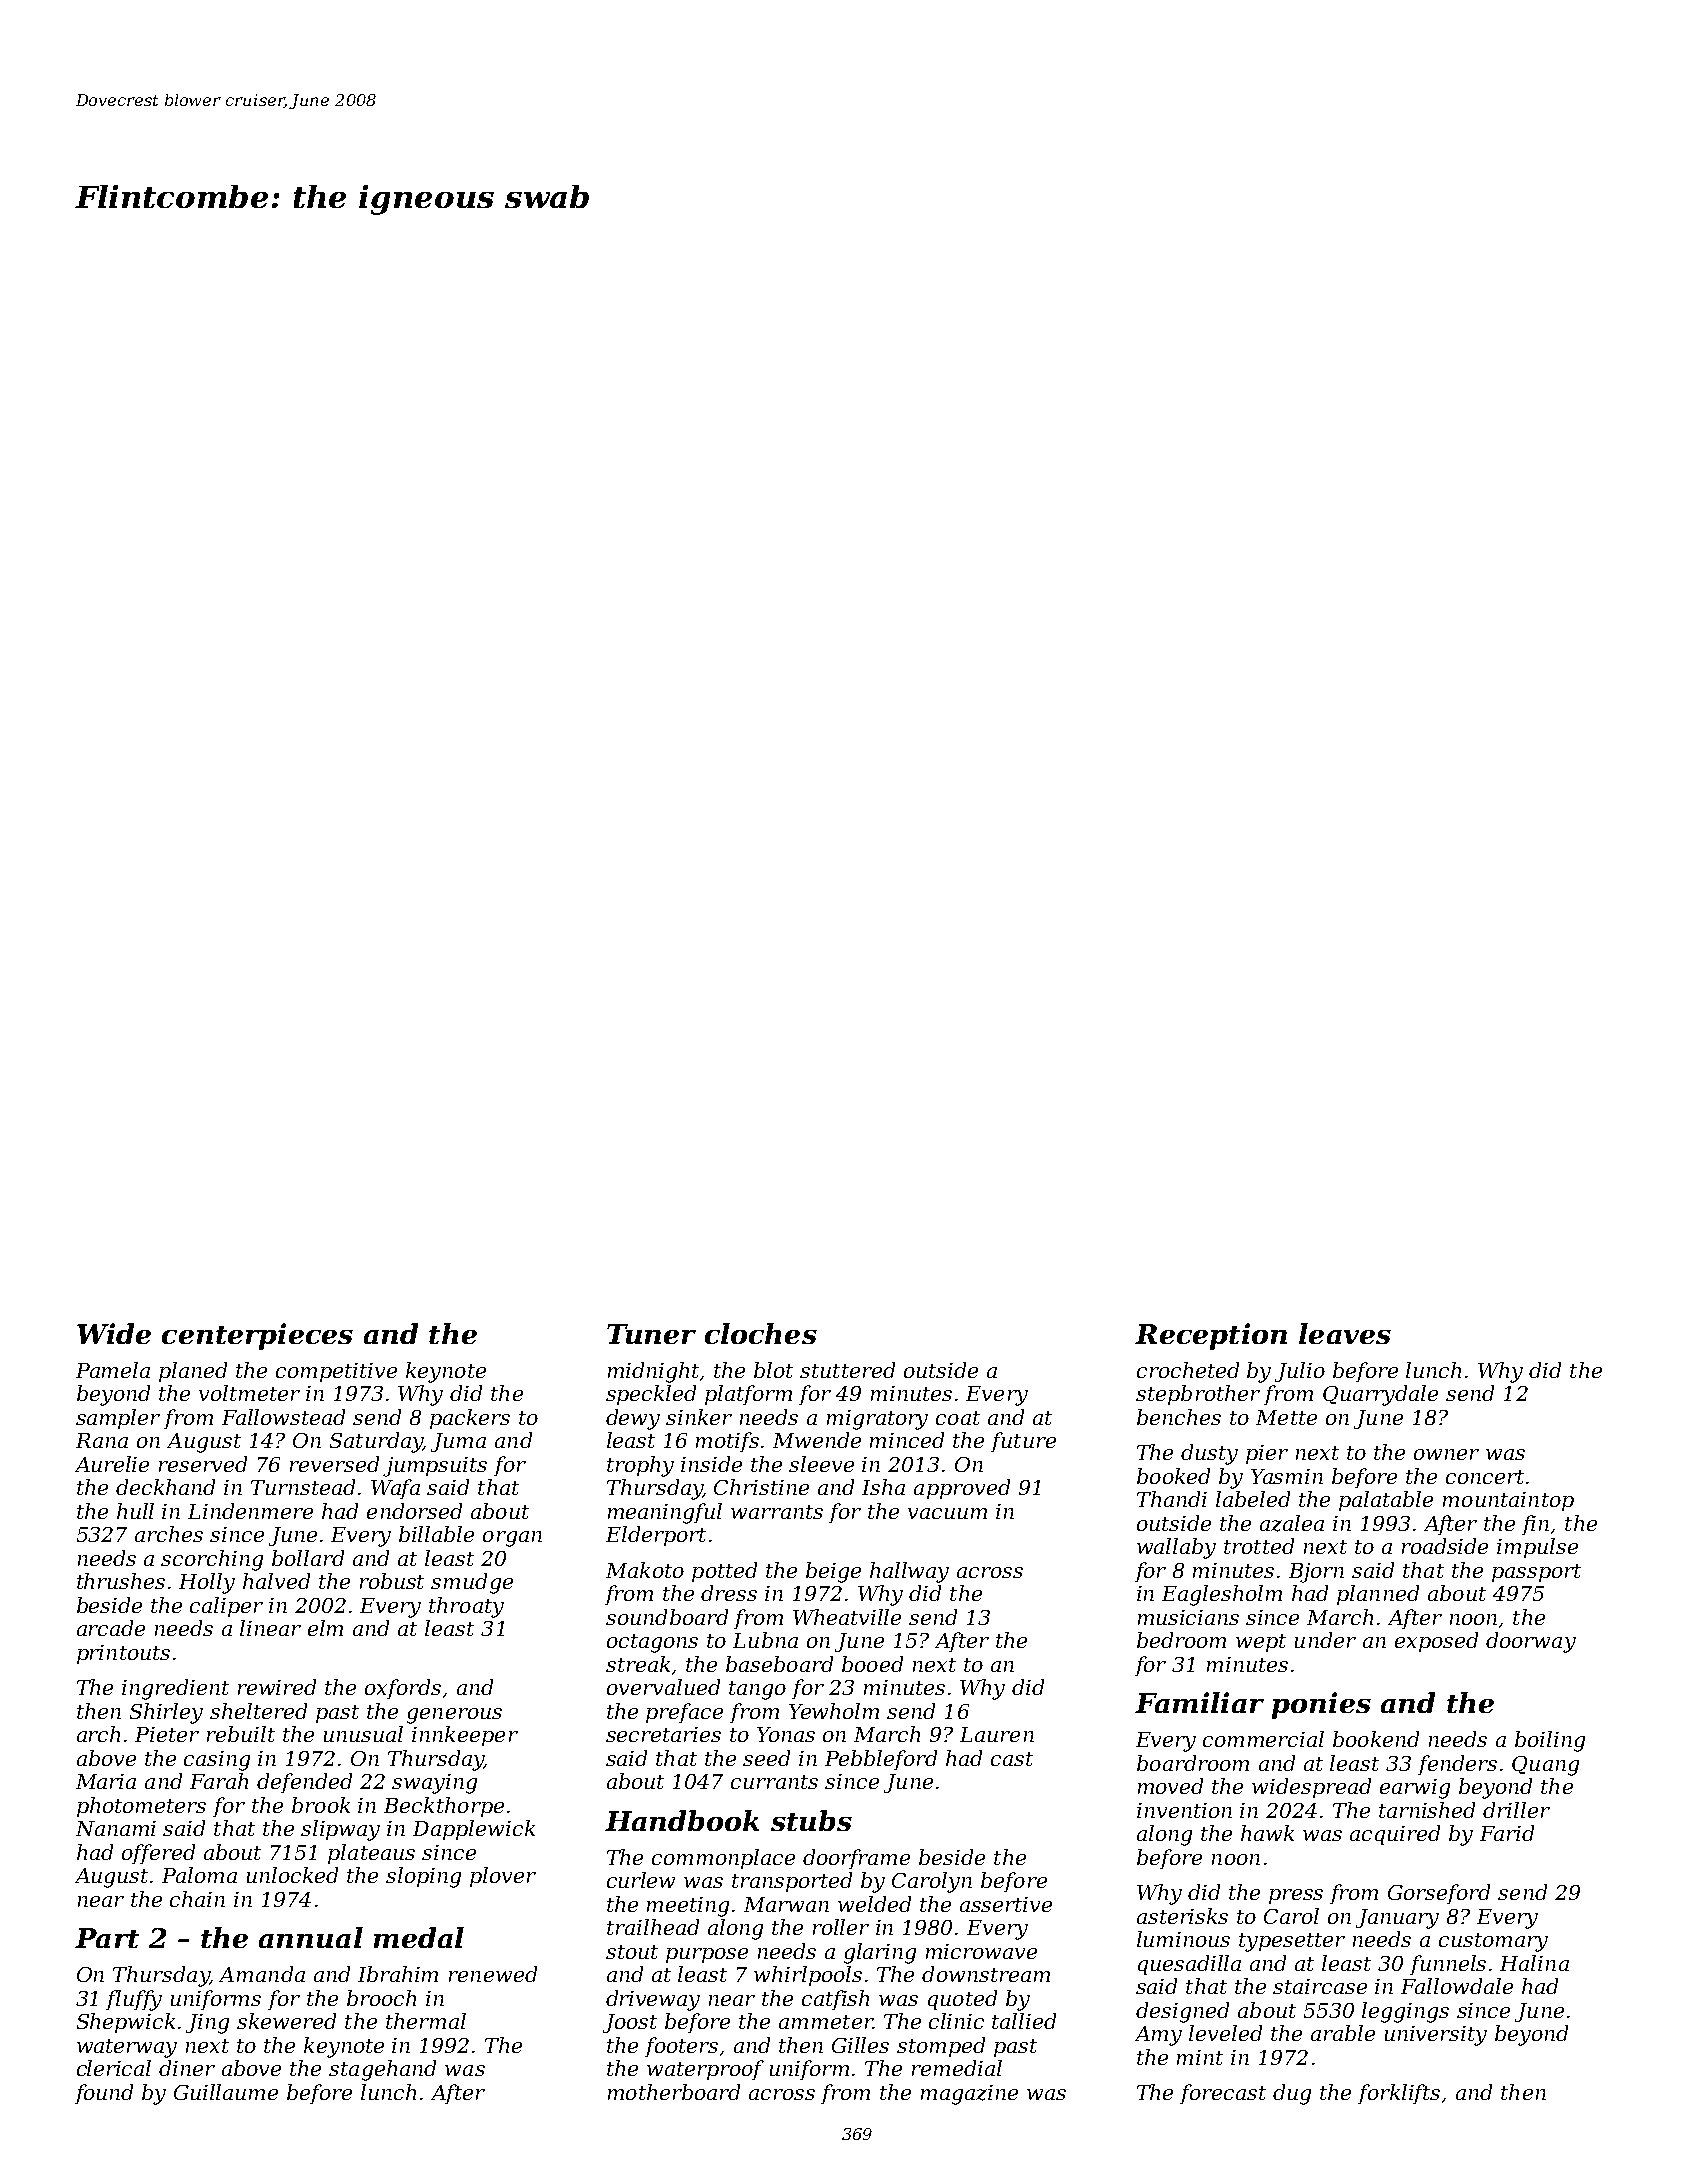  Describe the element at coordinates (113, 1370) in the screenshot. I see `Pamela` at that location.
